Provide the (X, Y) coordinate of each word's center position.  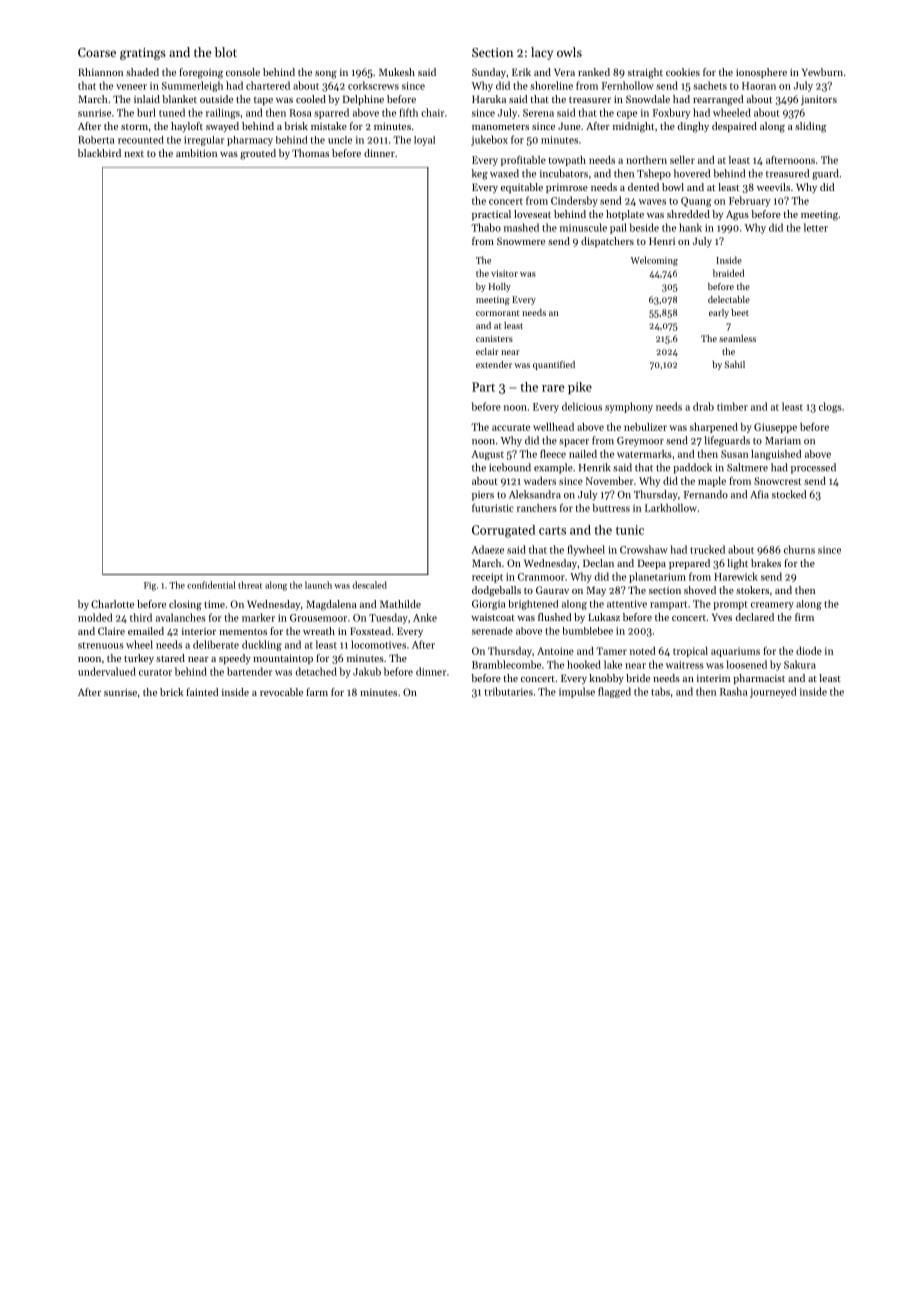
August (487, 455)
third (141, 617)
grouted (258, 154)
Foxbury (671, 113)
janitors (819, 100)
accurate (511, 427)
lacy (542, 53)
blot (226, 52)
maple (712, 482)
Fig (150, 586)
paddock (692, 468)
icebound (510, 467)
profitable (523, 161)
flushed (554, 617)
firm (804, 617)
